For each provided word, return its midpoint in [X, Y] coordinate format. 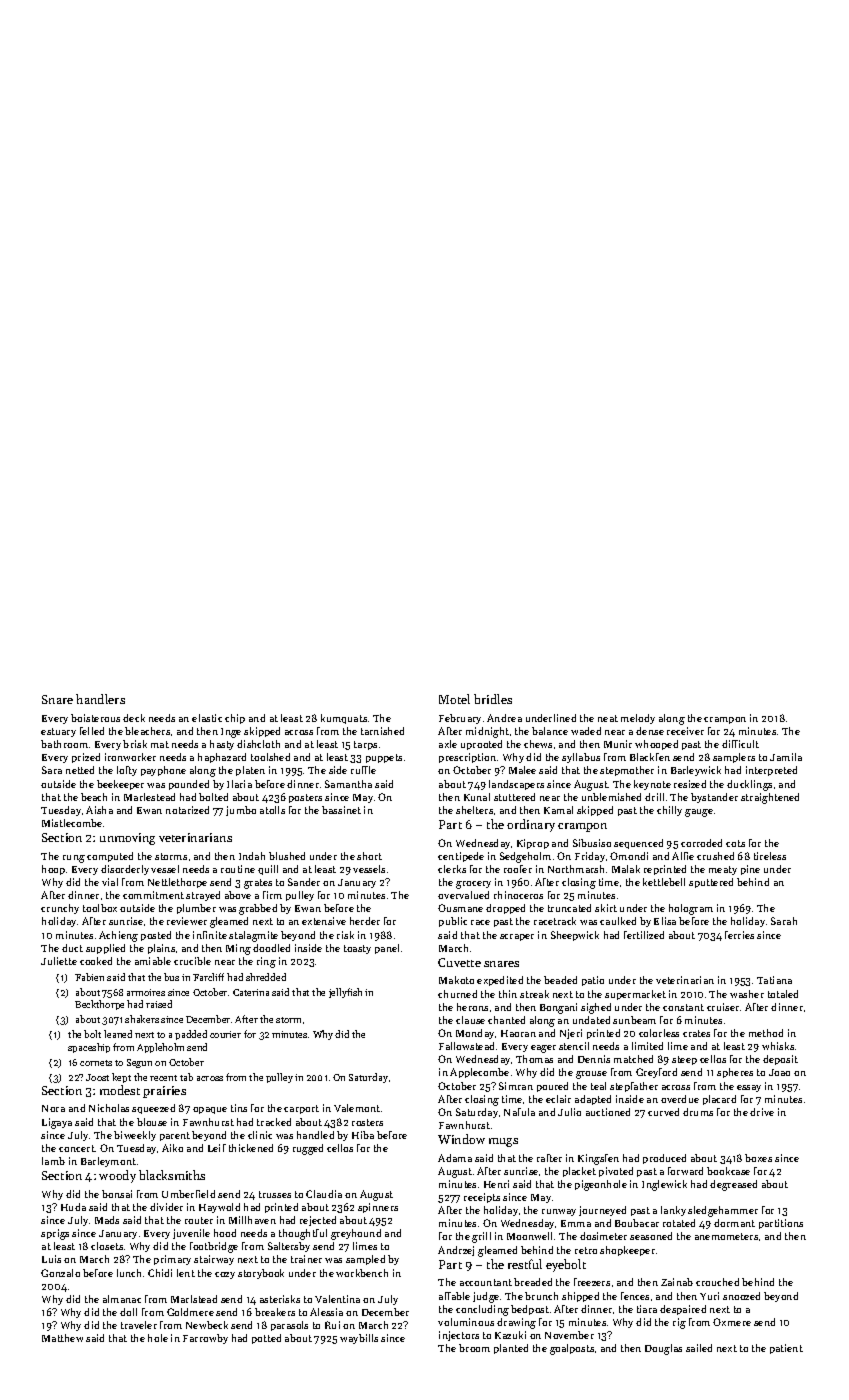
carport [301, 1109]
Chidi [160, 1273]
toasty [357, 949]
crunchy [60, 909]
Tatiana [774, 980]
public [453, 922]
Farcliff [208, 977]
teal [598, 1086]
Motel [454, 699]
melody [638, 719]
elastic [207, 718]
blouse [152, 1122]
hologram [691, 909]
